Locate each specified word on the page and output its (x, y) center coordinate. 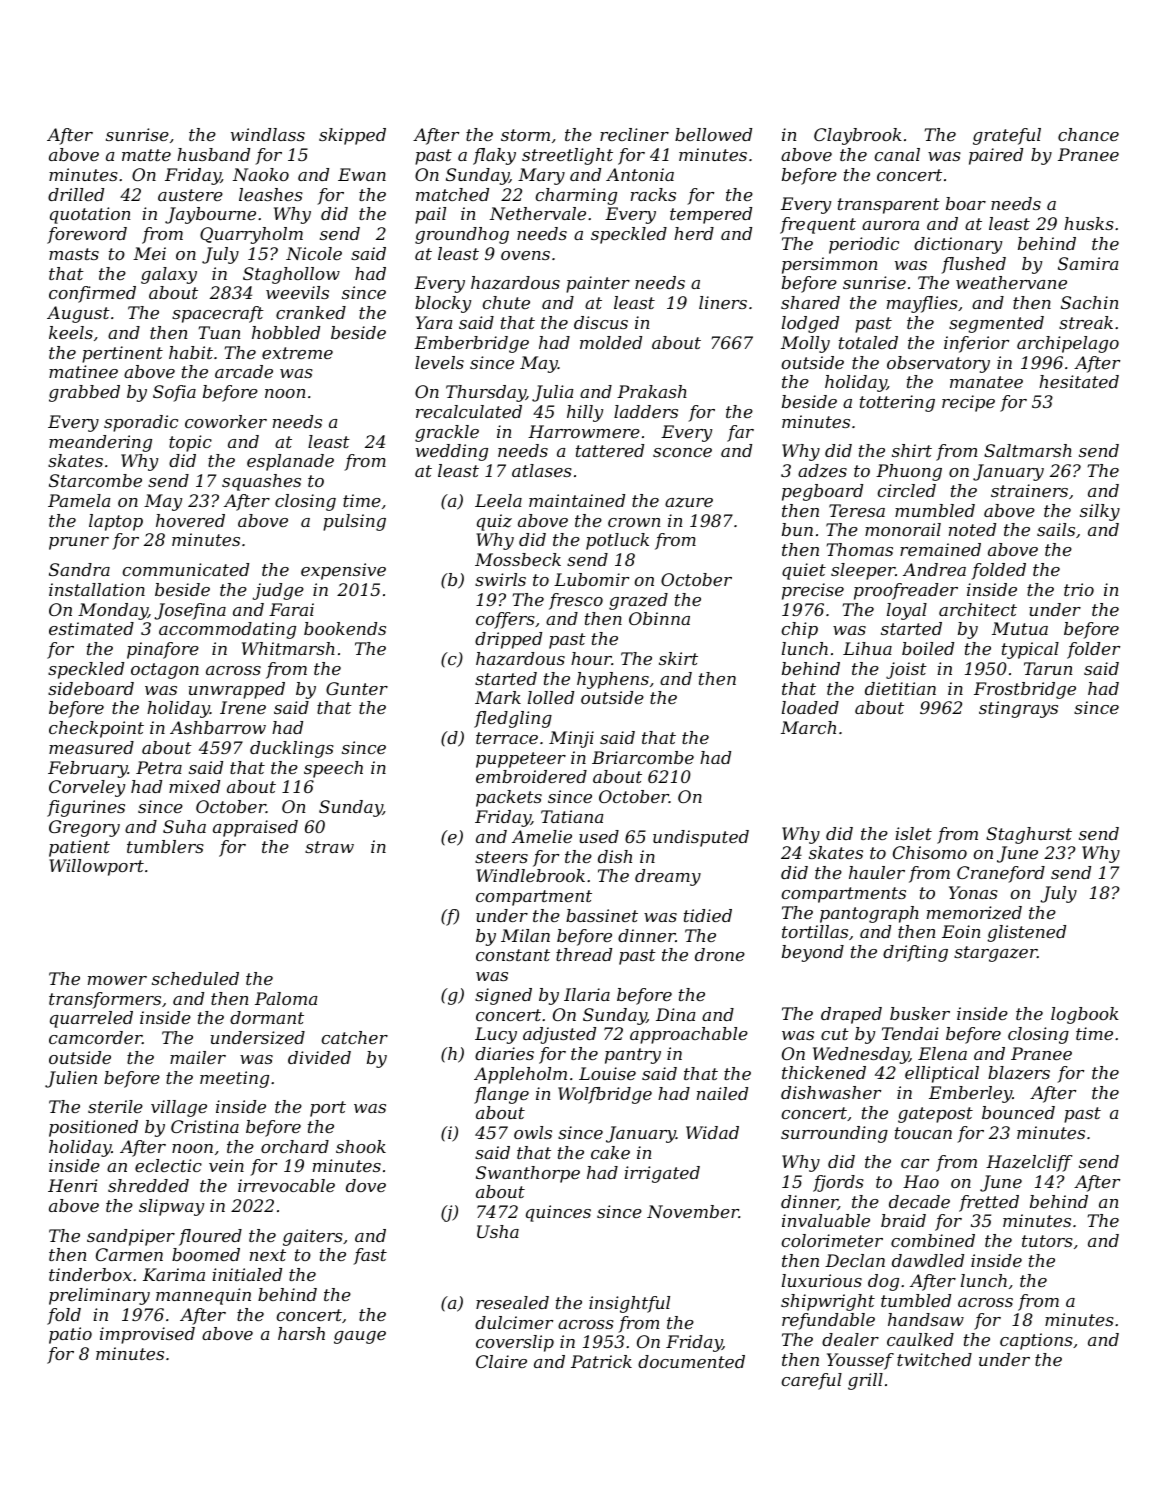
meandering (100, 443)
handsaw (926, 1319)
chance (1088, 134)
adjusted (559, 1035)
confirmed (92, 294)
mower (117, 980)
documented (691, 1361)
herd (694, 233)
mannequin (203, 1296)
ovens (525, 255)
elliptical (942, 1074)
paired (996, 156)
